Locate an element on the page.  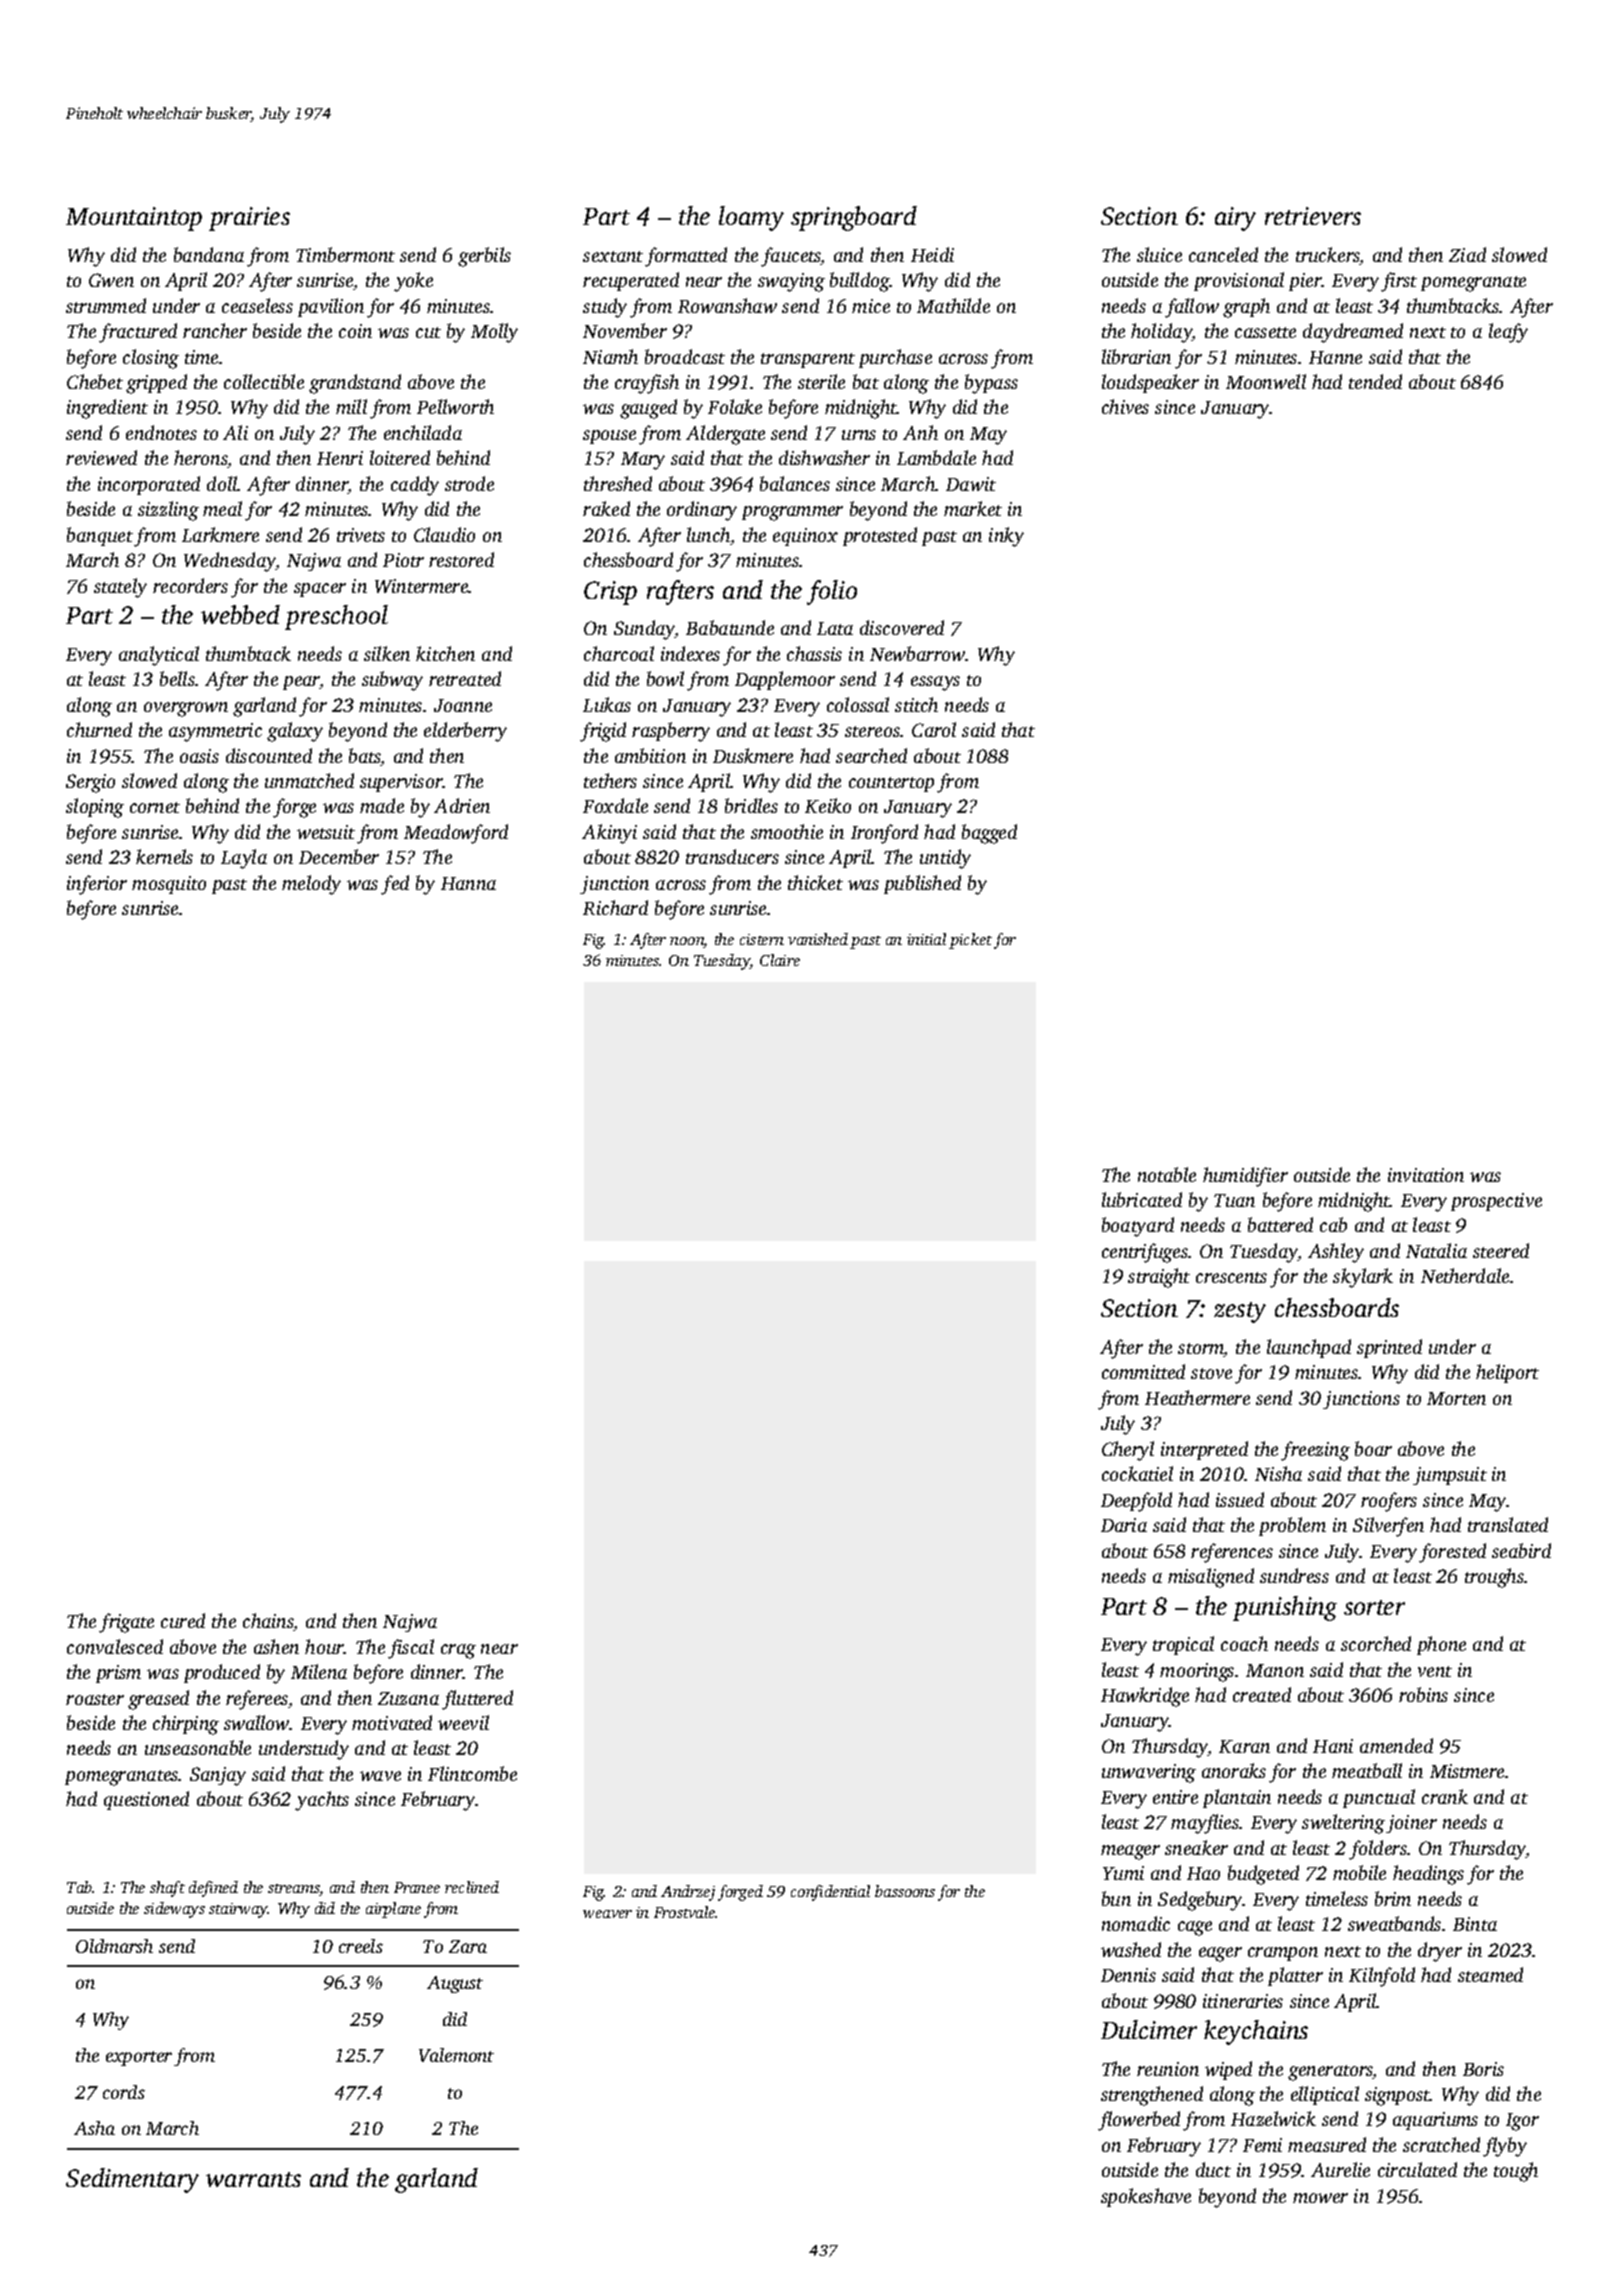
Mathilde is located at coordinates (953, 305).
